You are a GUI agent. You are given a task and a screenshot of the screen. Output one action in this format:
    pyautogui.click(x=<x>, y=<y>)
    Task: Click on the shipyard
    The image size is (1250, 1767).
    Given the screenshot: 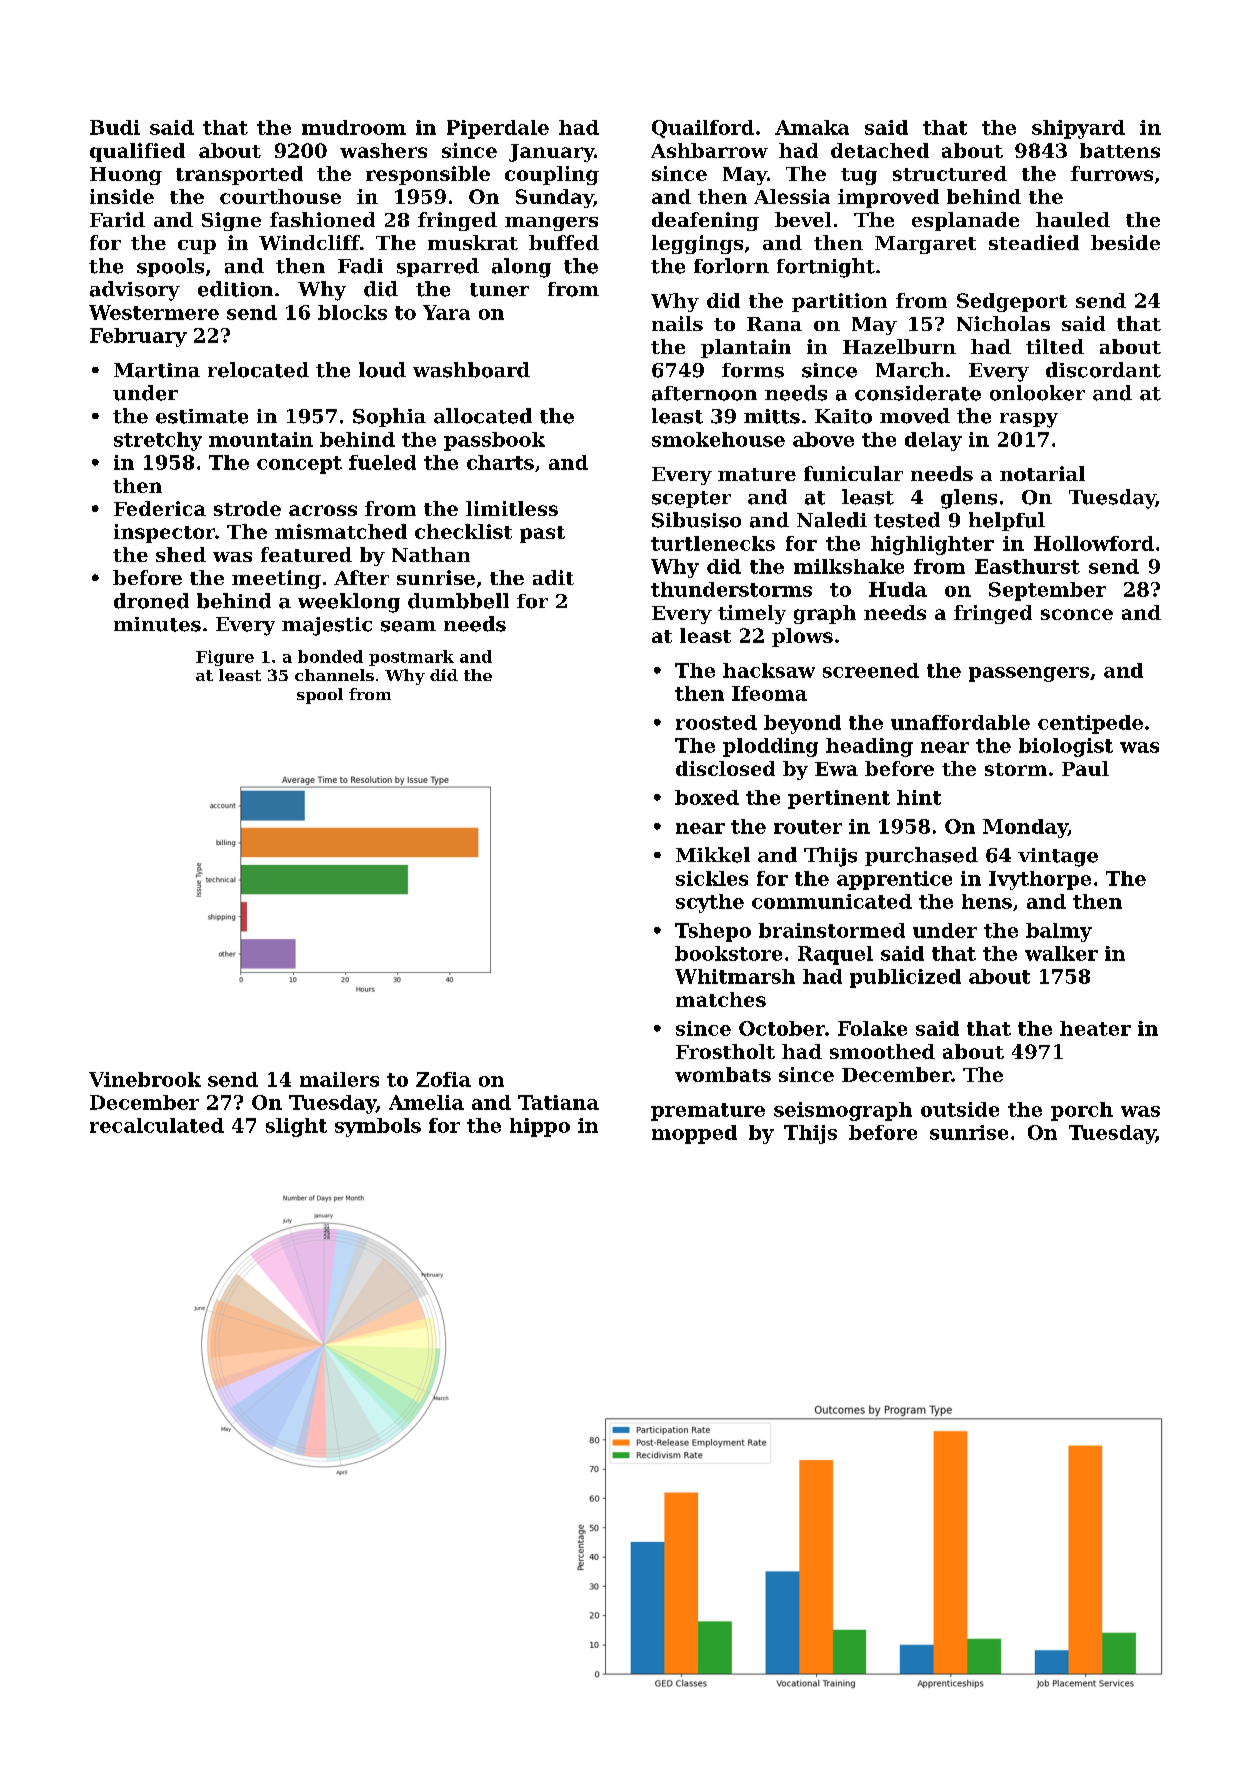 What is the action you would take?
    pyautogui.click(x=1078, y=129)
